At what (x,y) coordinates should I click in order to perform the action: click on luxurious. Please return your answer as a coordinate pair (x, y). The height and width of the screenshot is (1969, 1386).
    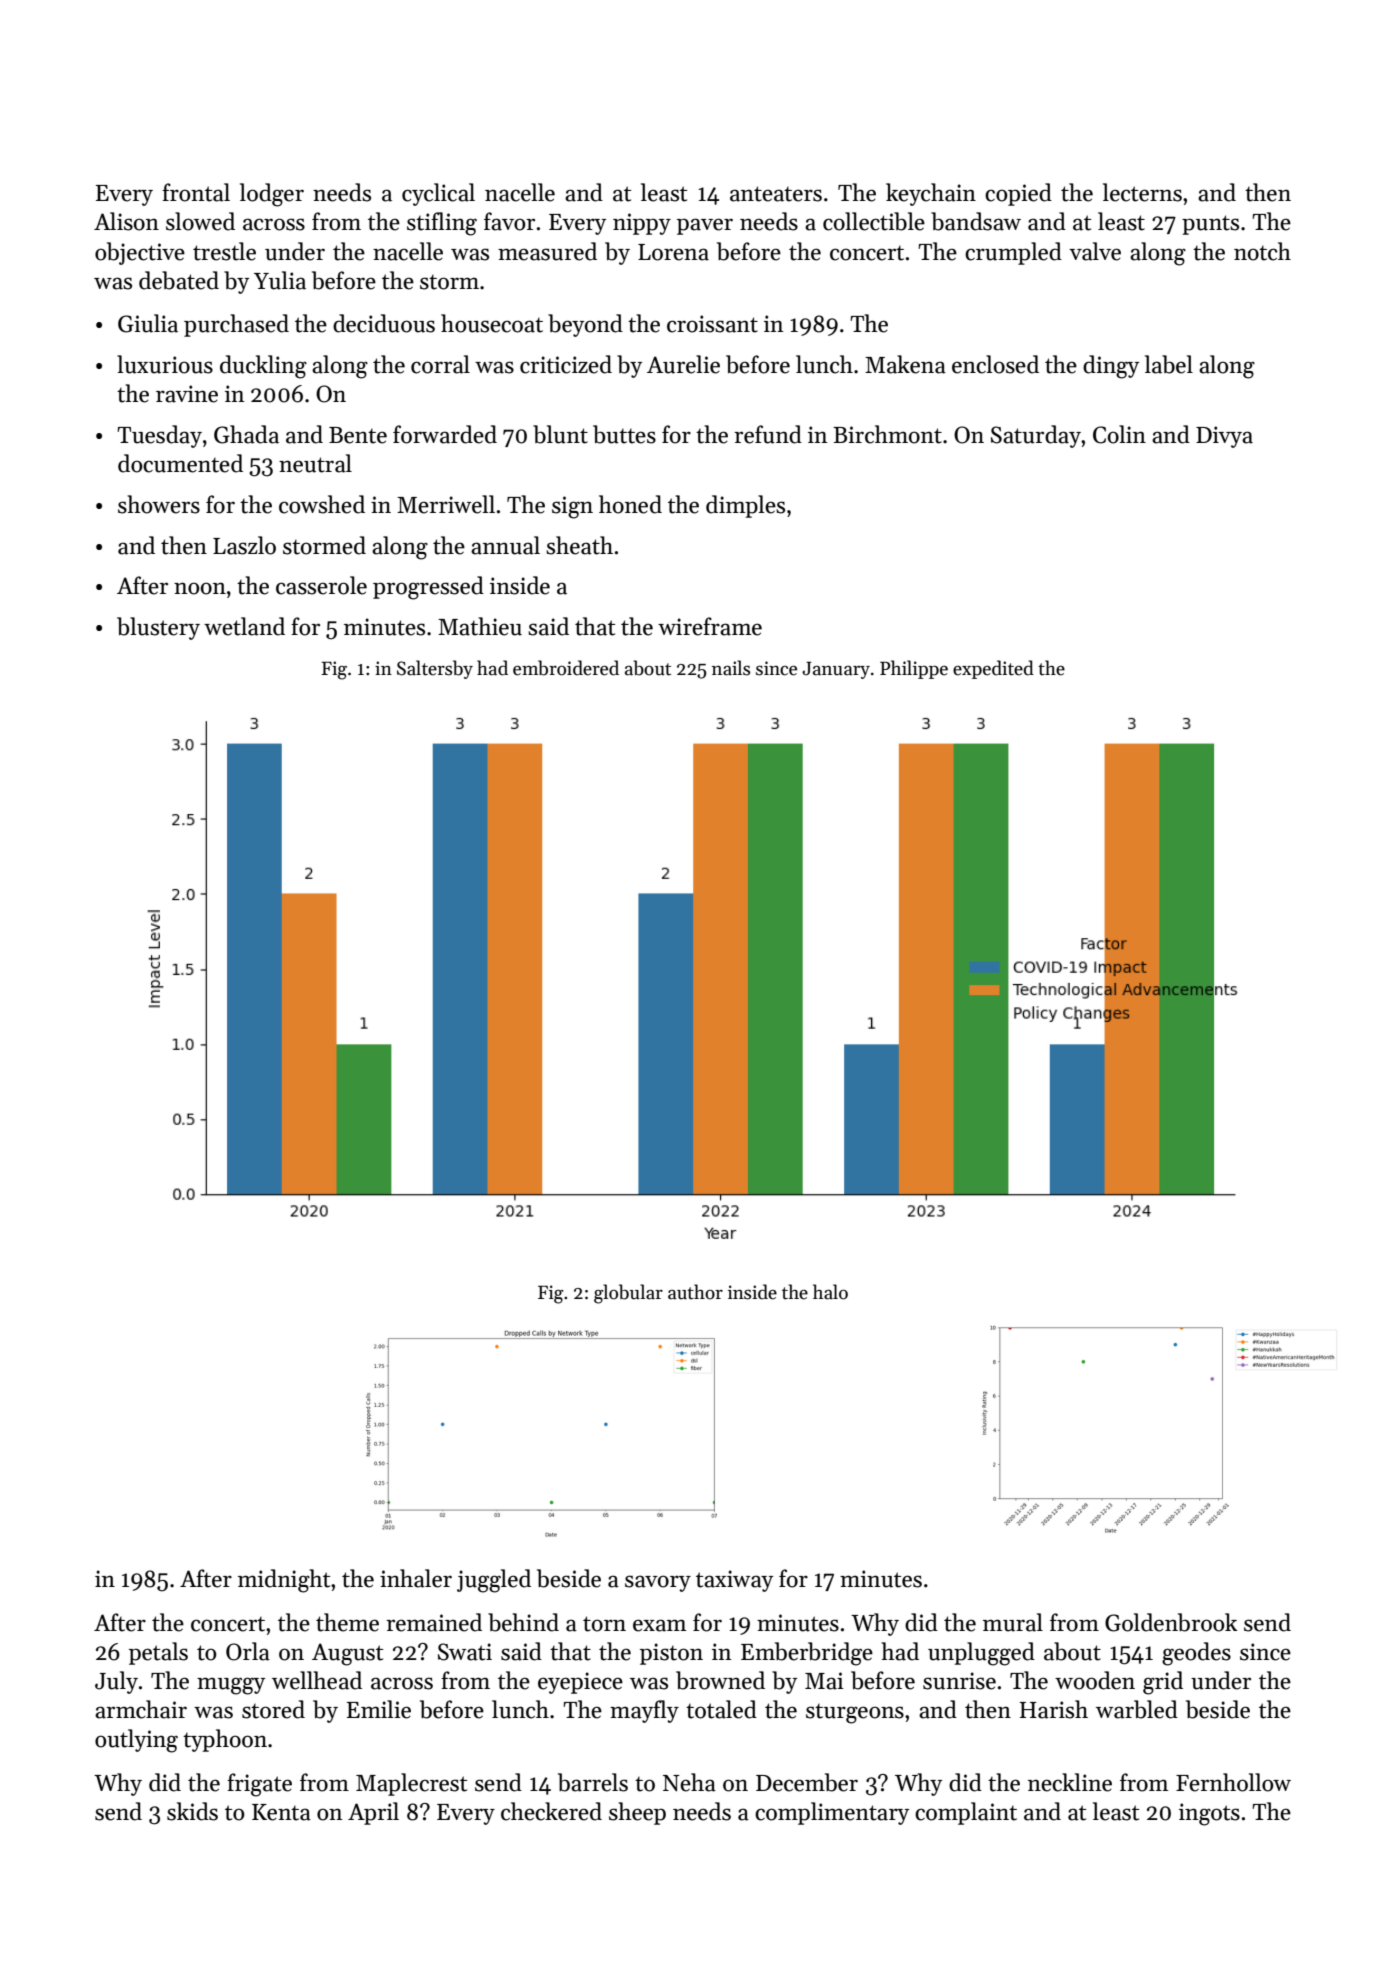
    Looking at the image, I should click on (165, 364).
